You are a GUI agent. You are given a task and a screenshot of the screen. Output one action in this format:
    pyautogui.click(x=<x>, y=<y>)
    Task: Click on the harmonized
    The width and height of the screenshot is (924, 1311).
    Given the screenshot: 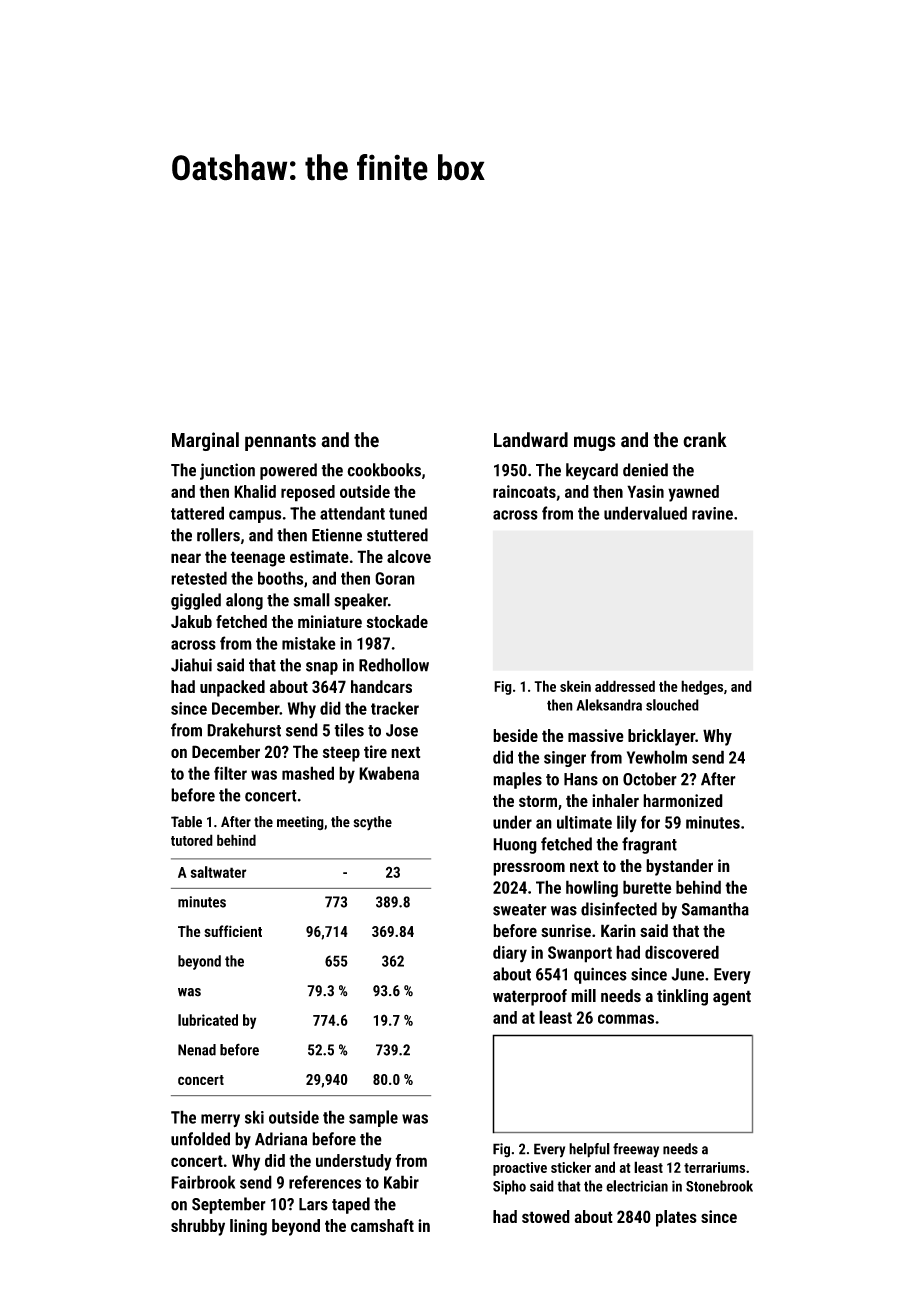 What is the action you would take?
    pyautogui.click(x=683, y=800)
